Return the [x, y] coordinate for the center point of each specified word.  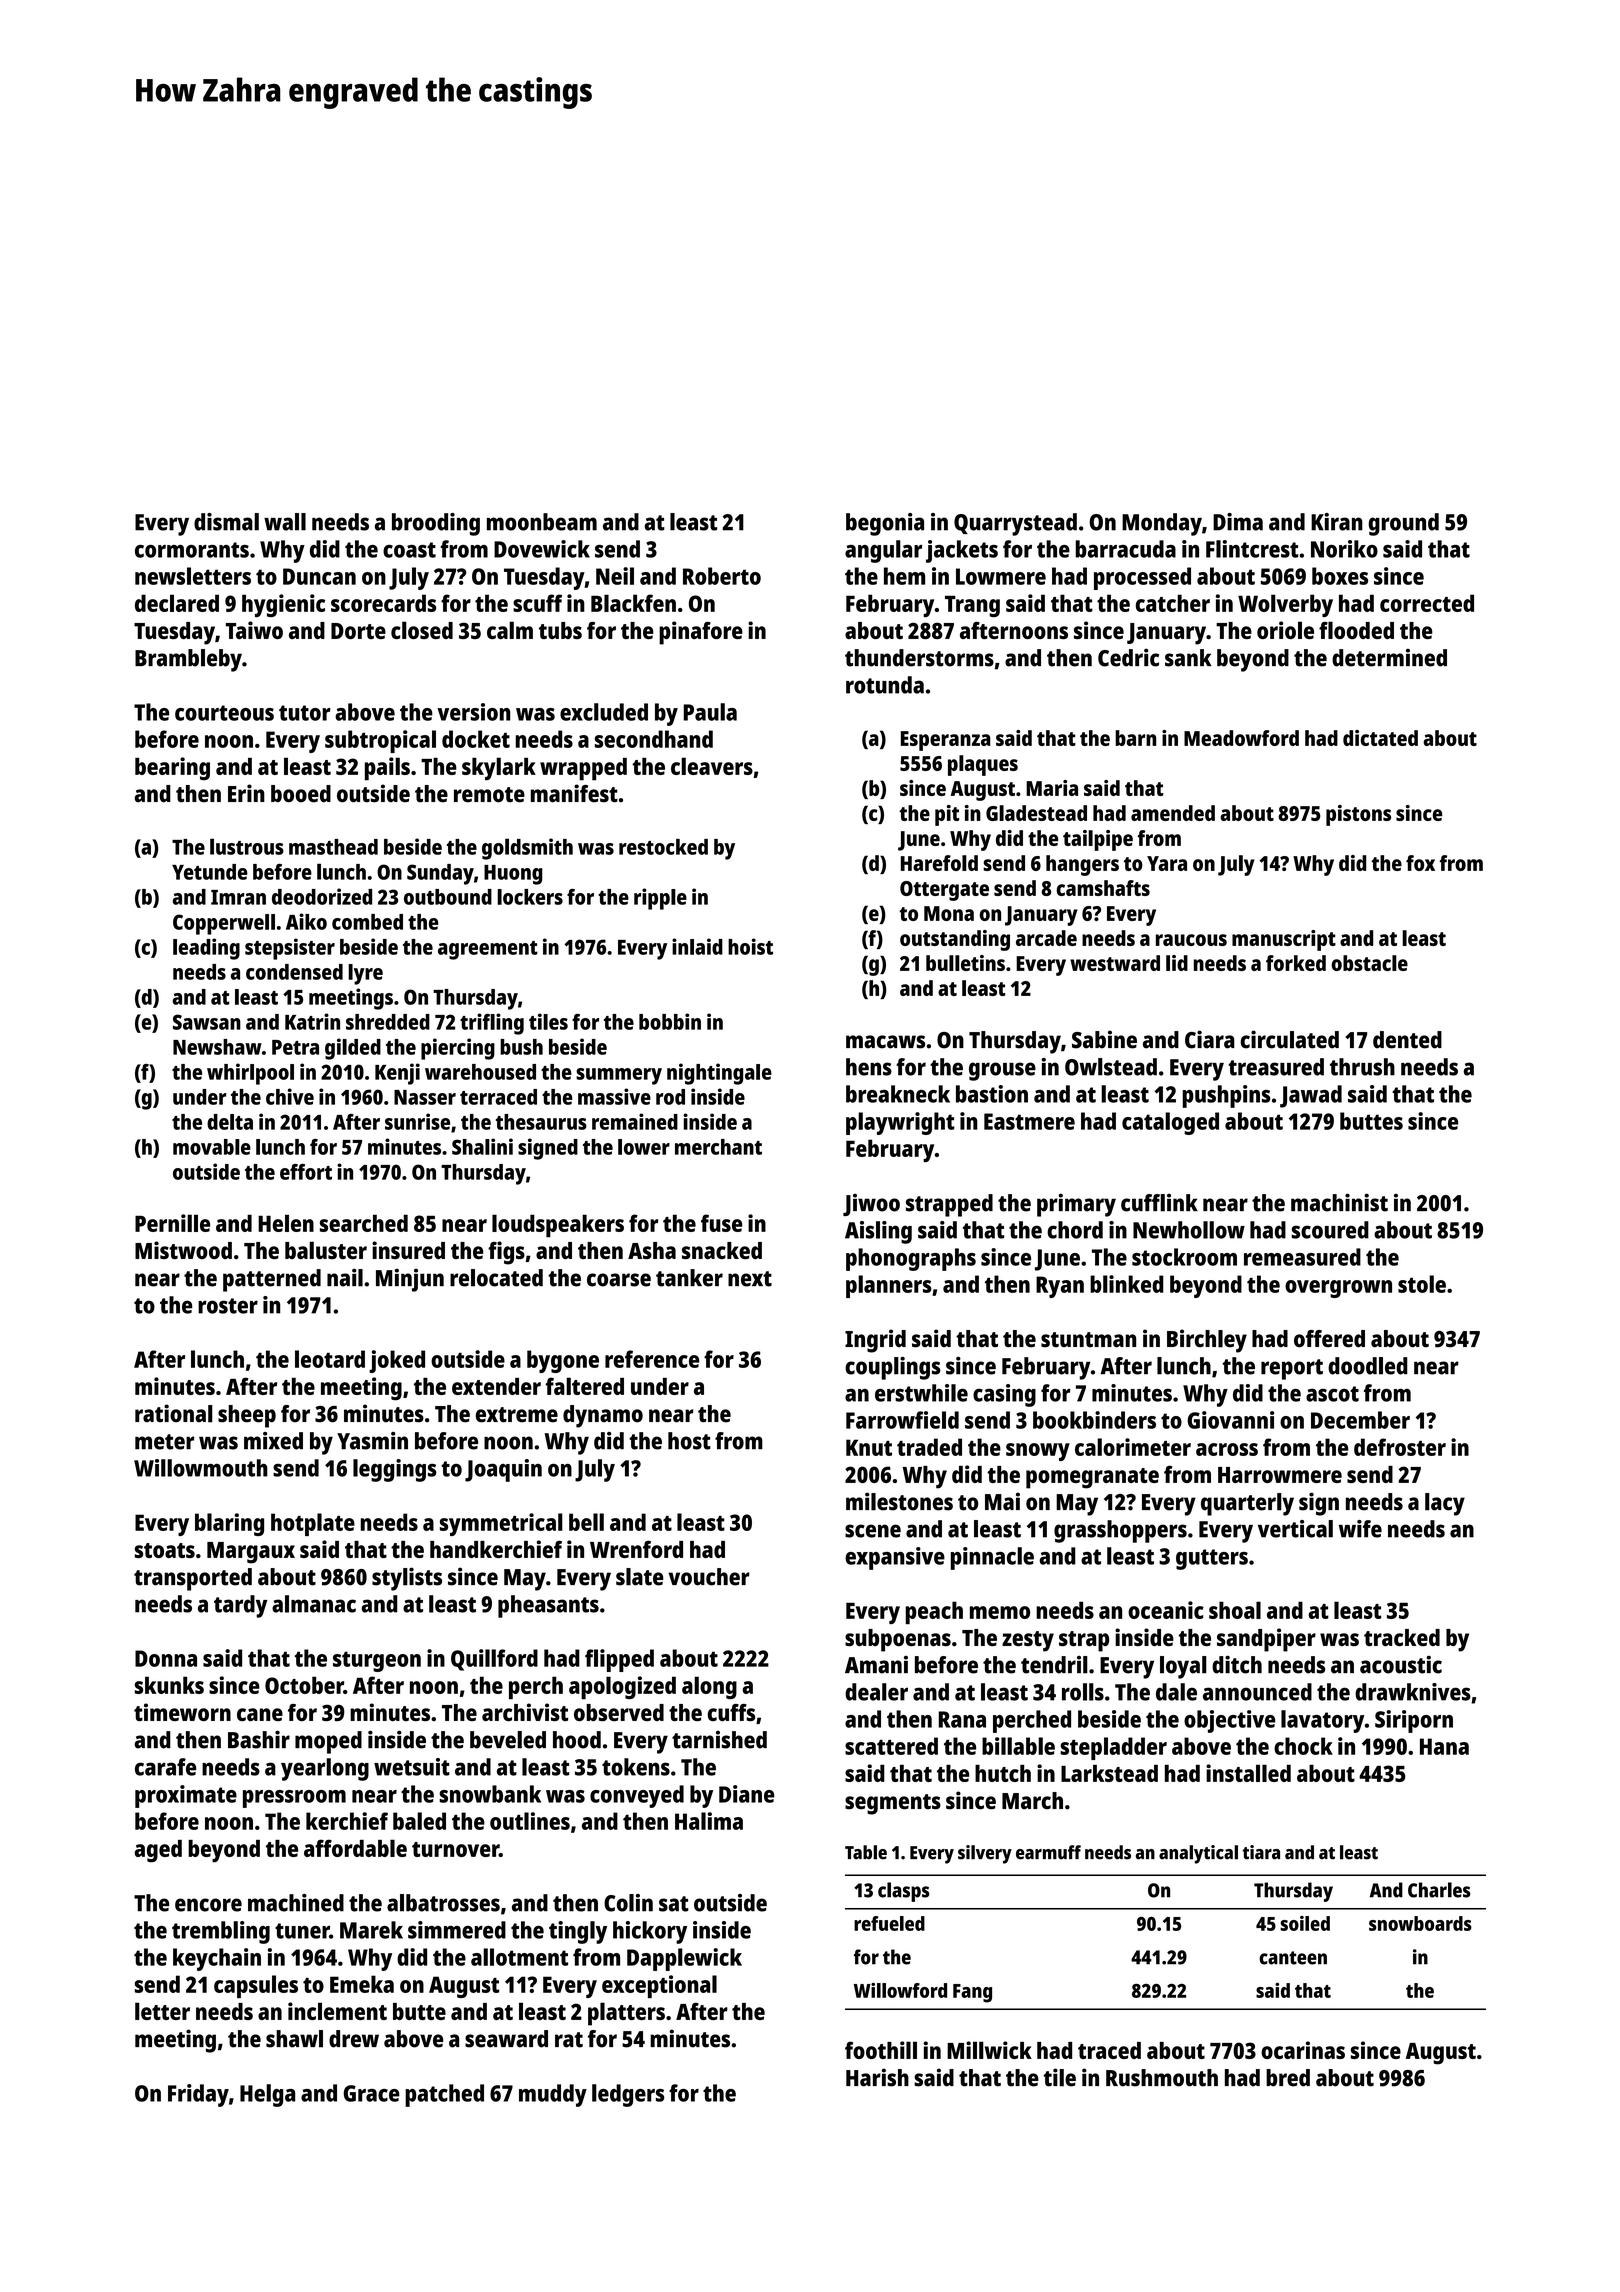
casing [1004, 1395]
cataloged [1170, 1123]
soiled [1305, 1923]
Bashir [259, 1739]
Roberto [722, 576]
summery [619, 1076]
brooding [436, 524]
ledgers [628, 2095]
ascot [1332, 1394]
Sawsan [207, 1022]
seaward [506, 2039]
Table [866, 1852]
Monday [1162, 524]
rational [174, 1413]
